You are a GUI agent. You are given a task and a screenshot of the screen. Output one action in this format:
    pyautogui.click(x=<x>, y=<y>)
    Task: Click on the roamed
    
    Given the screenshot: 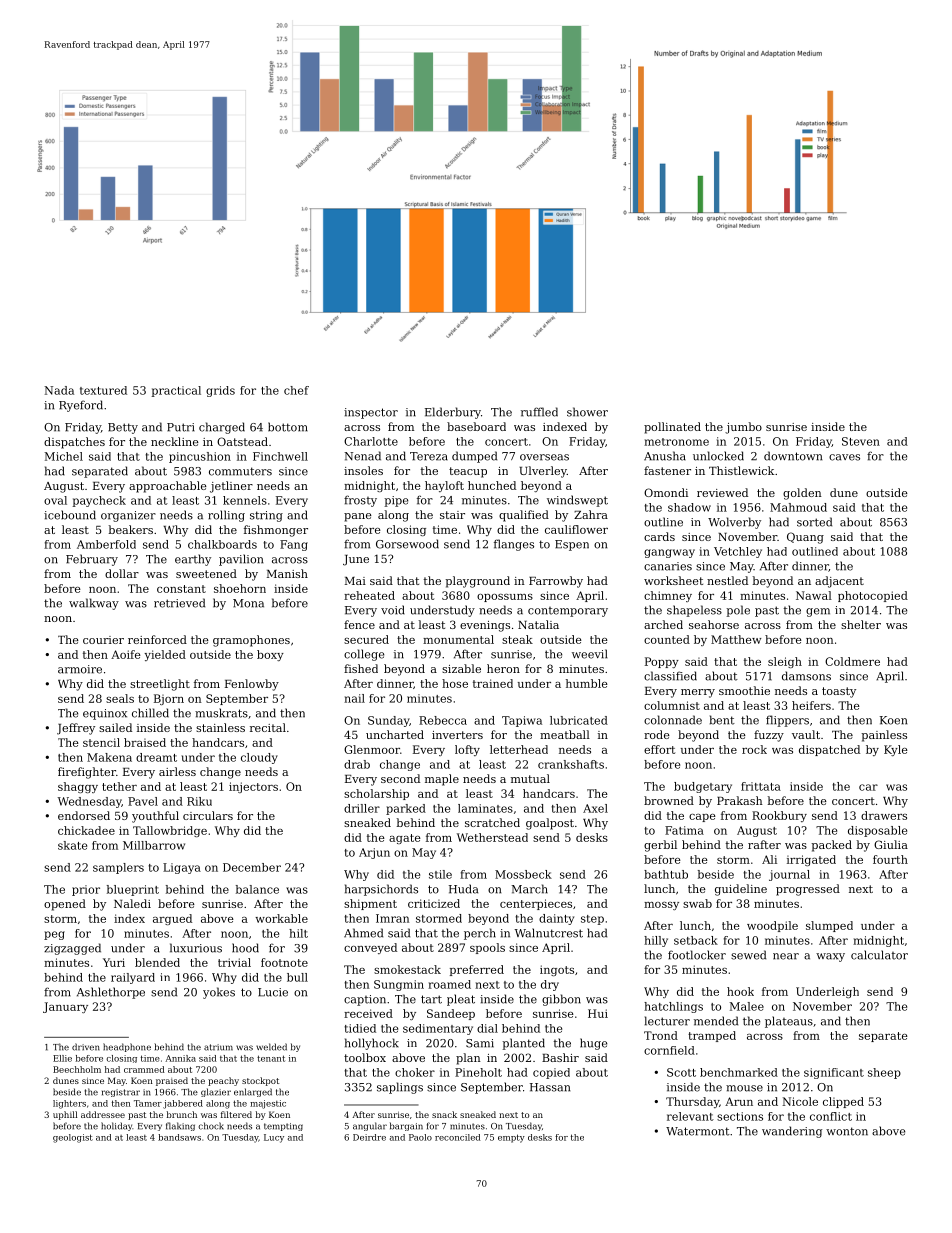 What is the action you would take?
    pyautogui.click(x=449, y=984)
